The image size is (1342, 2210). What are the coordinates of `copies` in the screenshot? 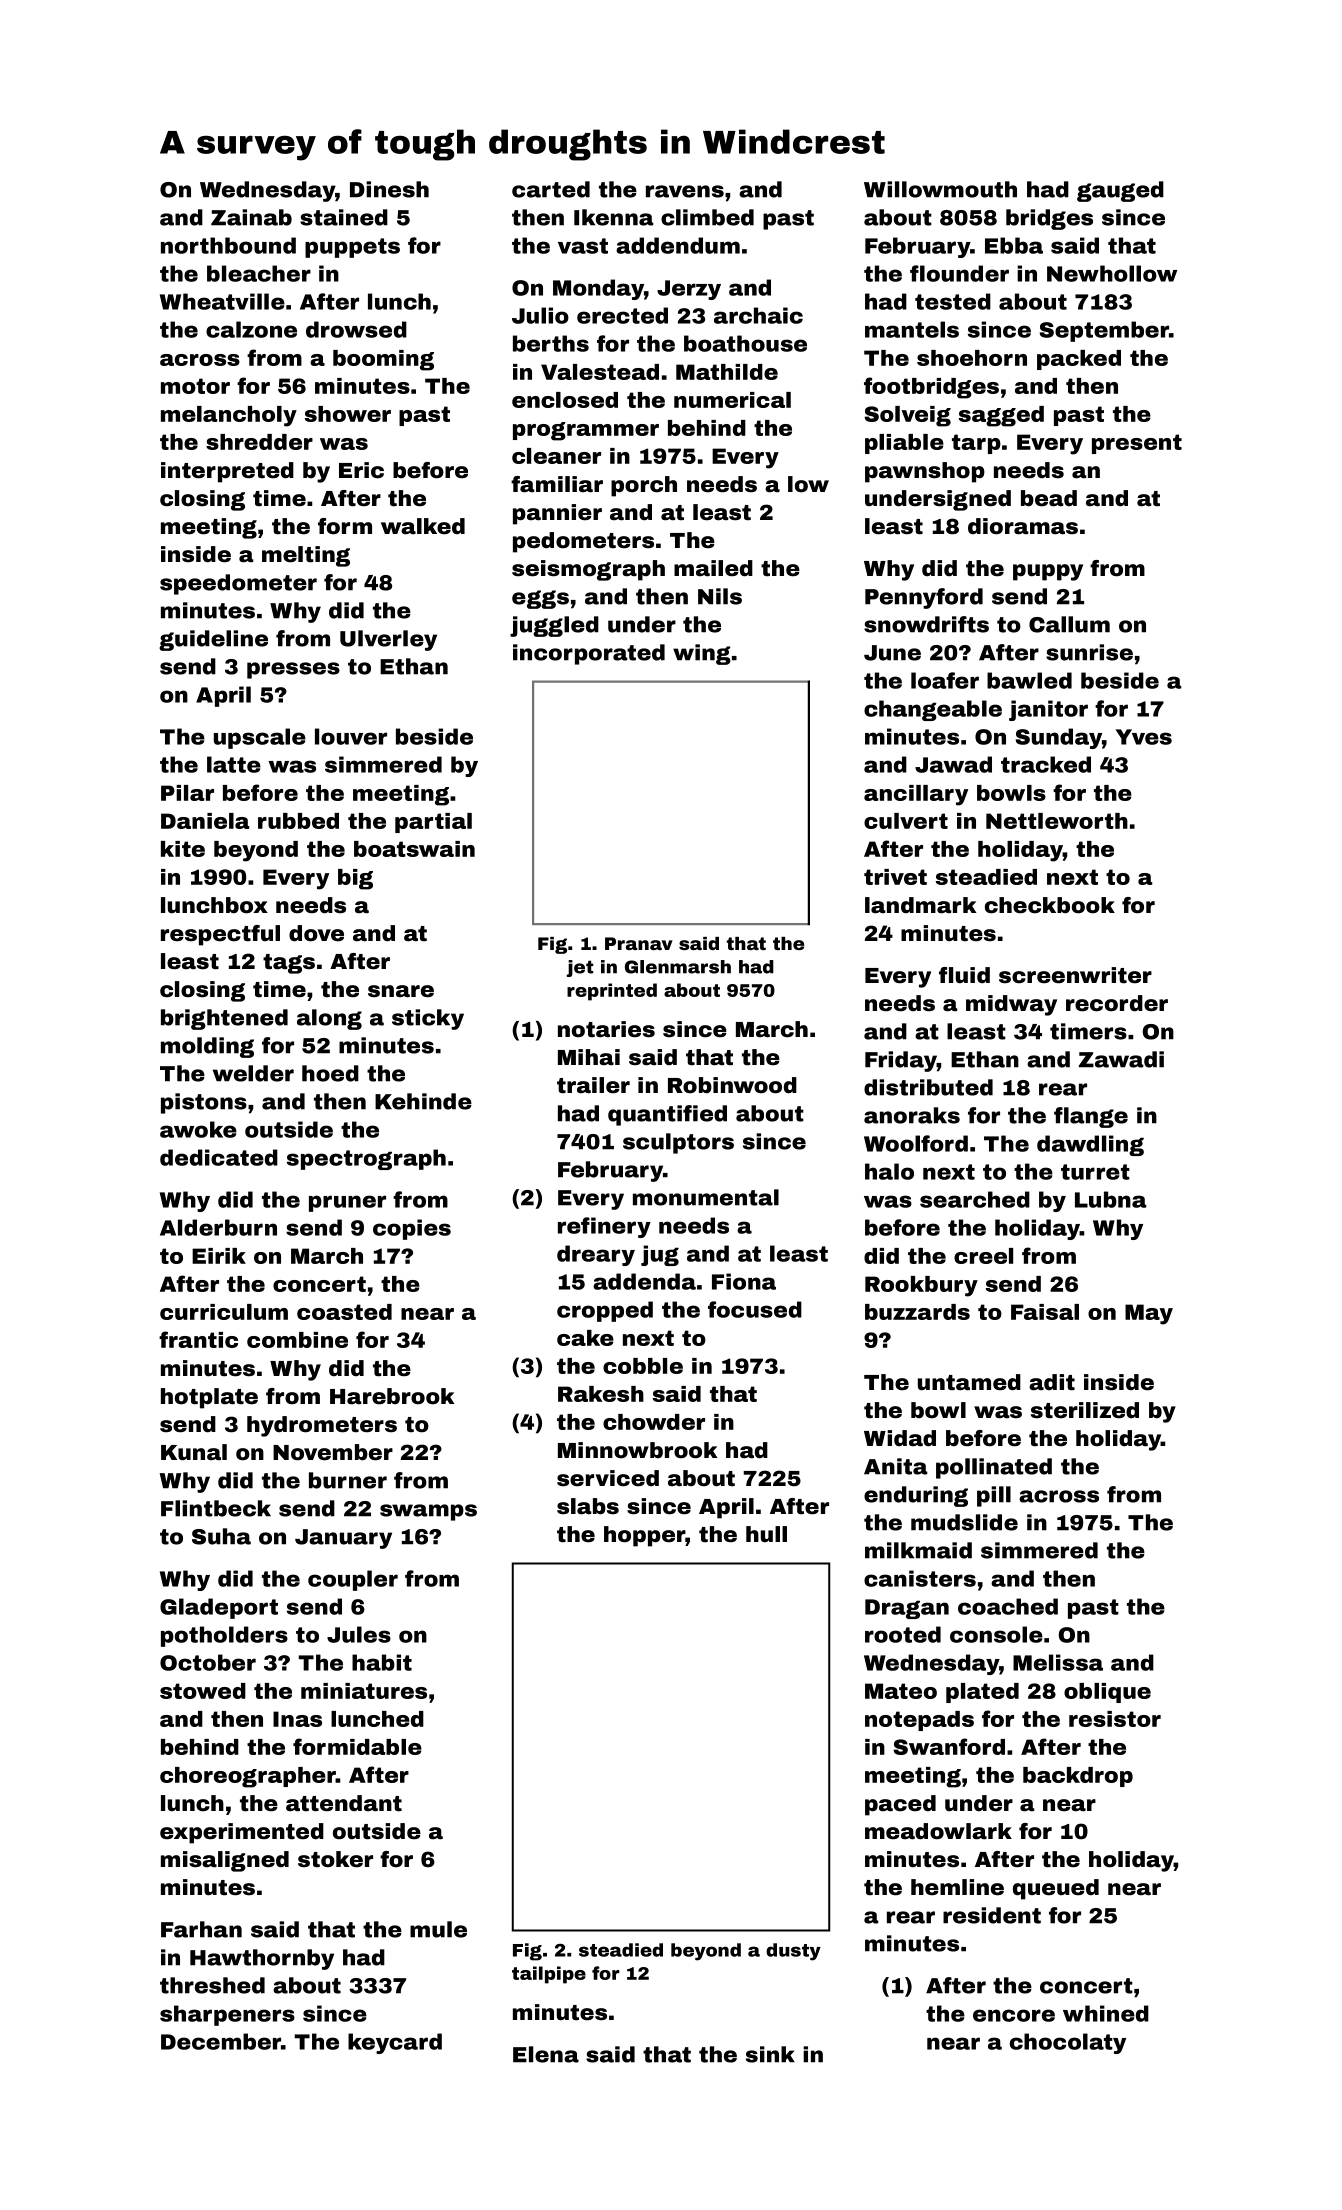 It's located at (412, 1229).
